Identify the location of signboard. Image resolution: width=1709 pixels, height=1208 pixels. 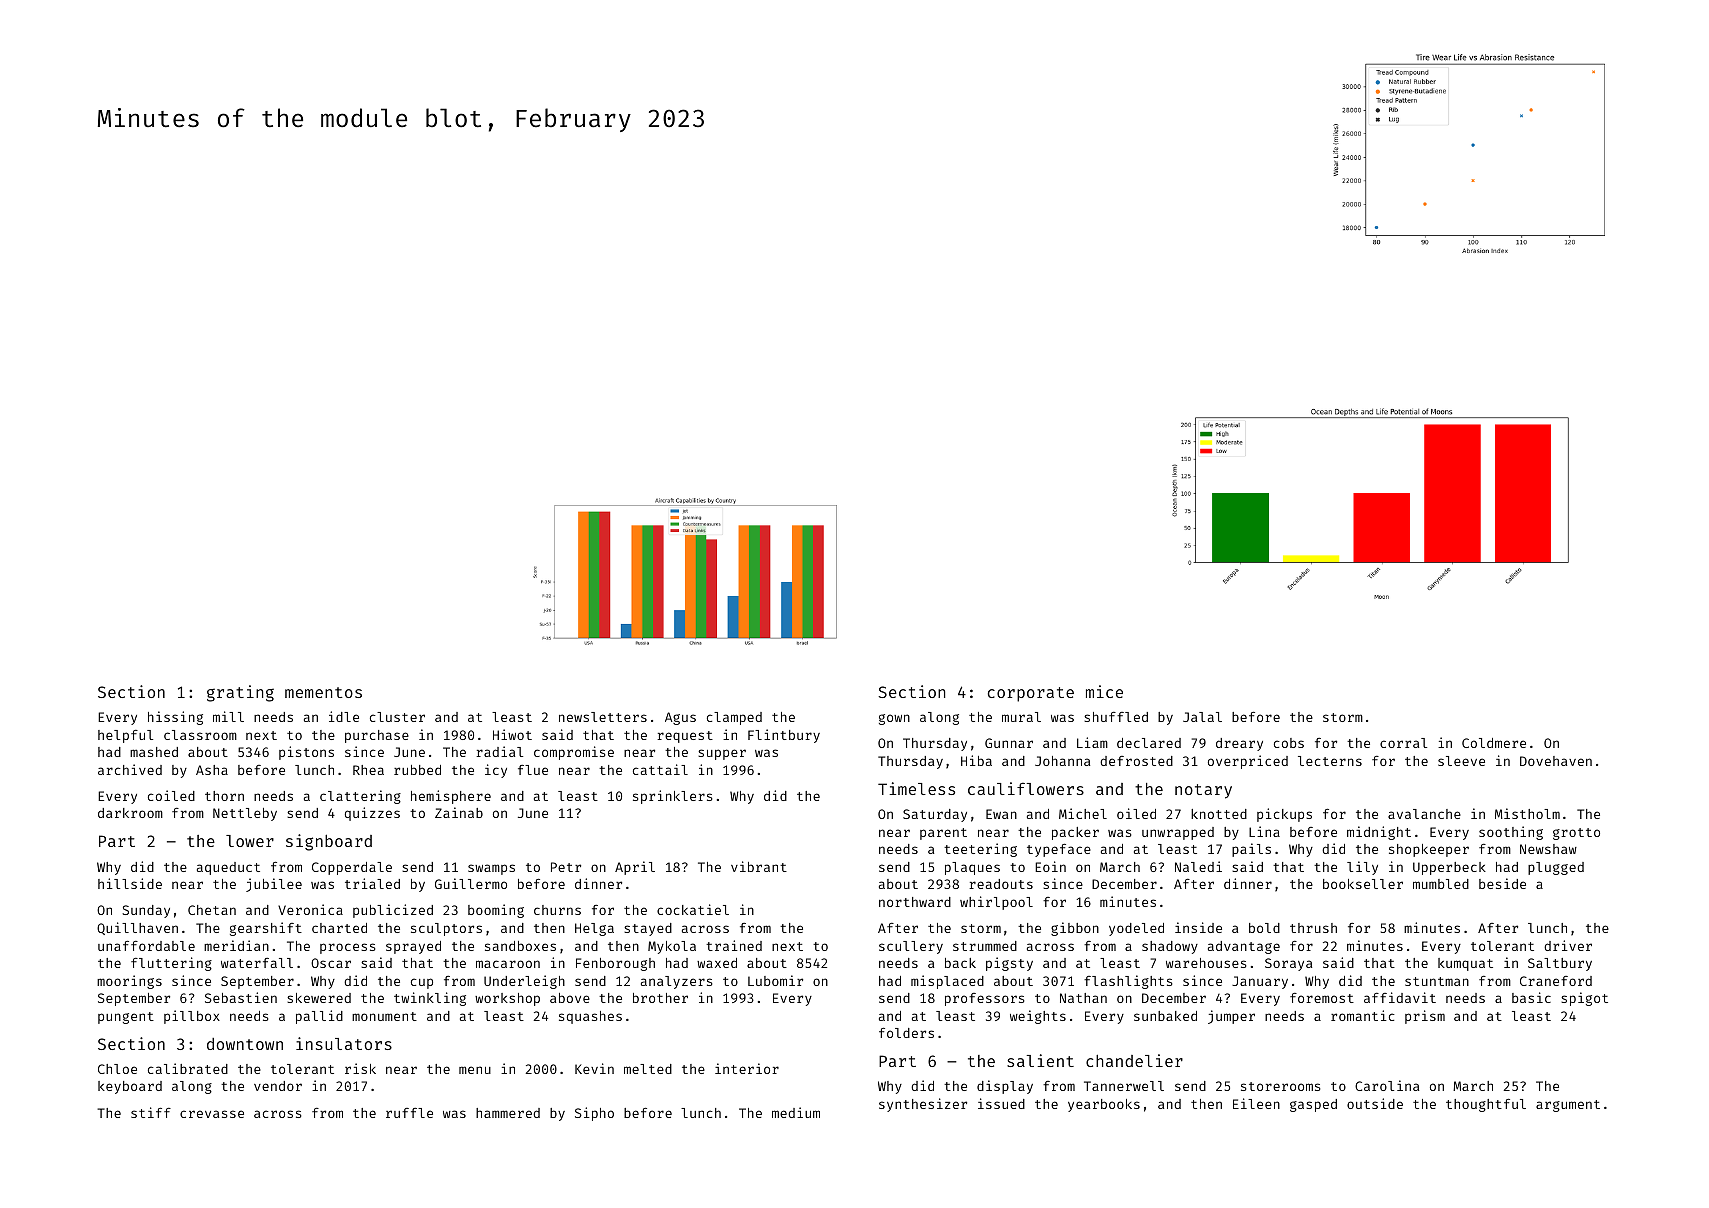
(329, 842).
